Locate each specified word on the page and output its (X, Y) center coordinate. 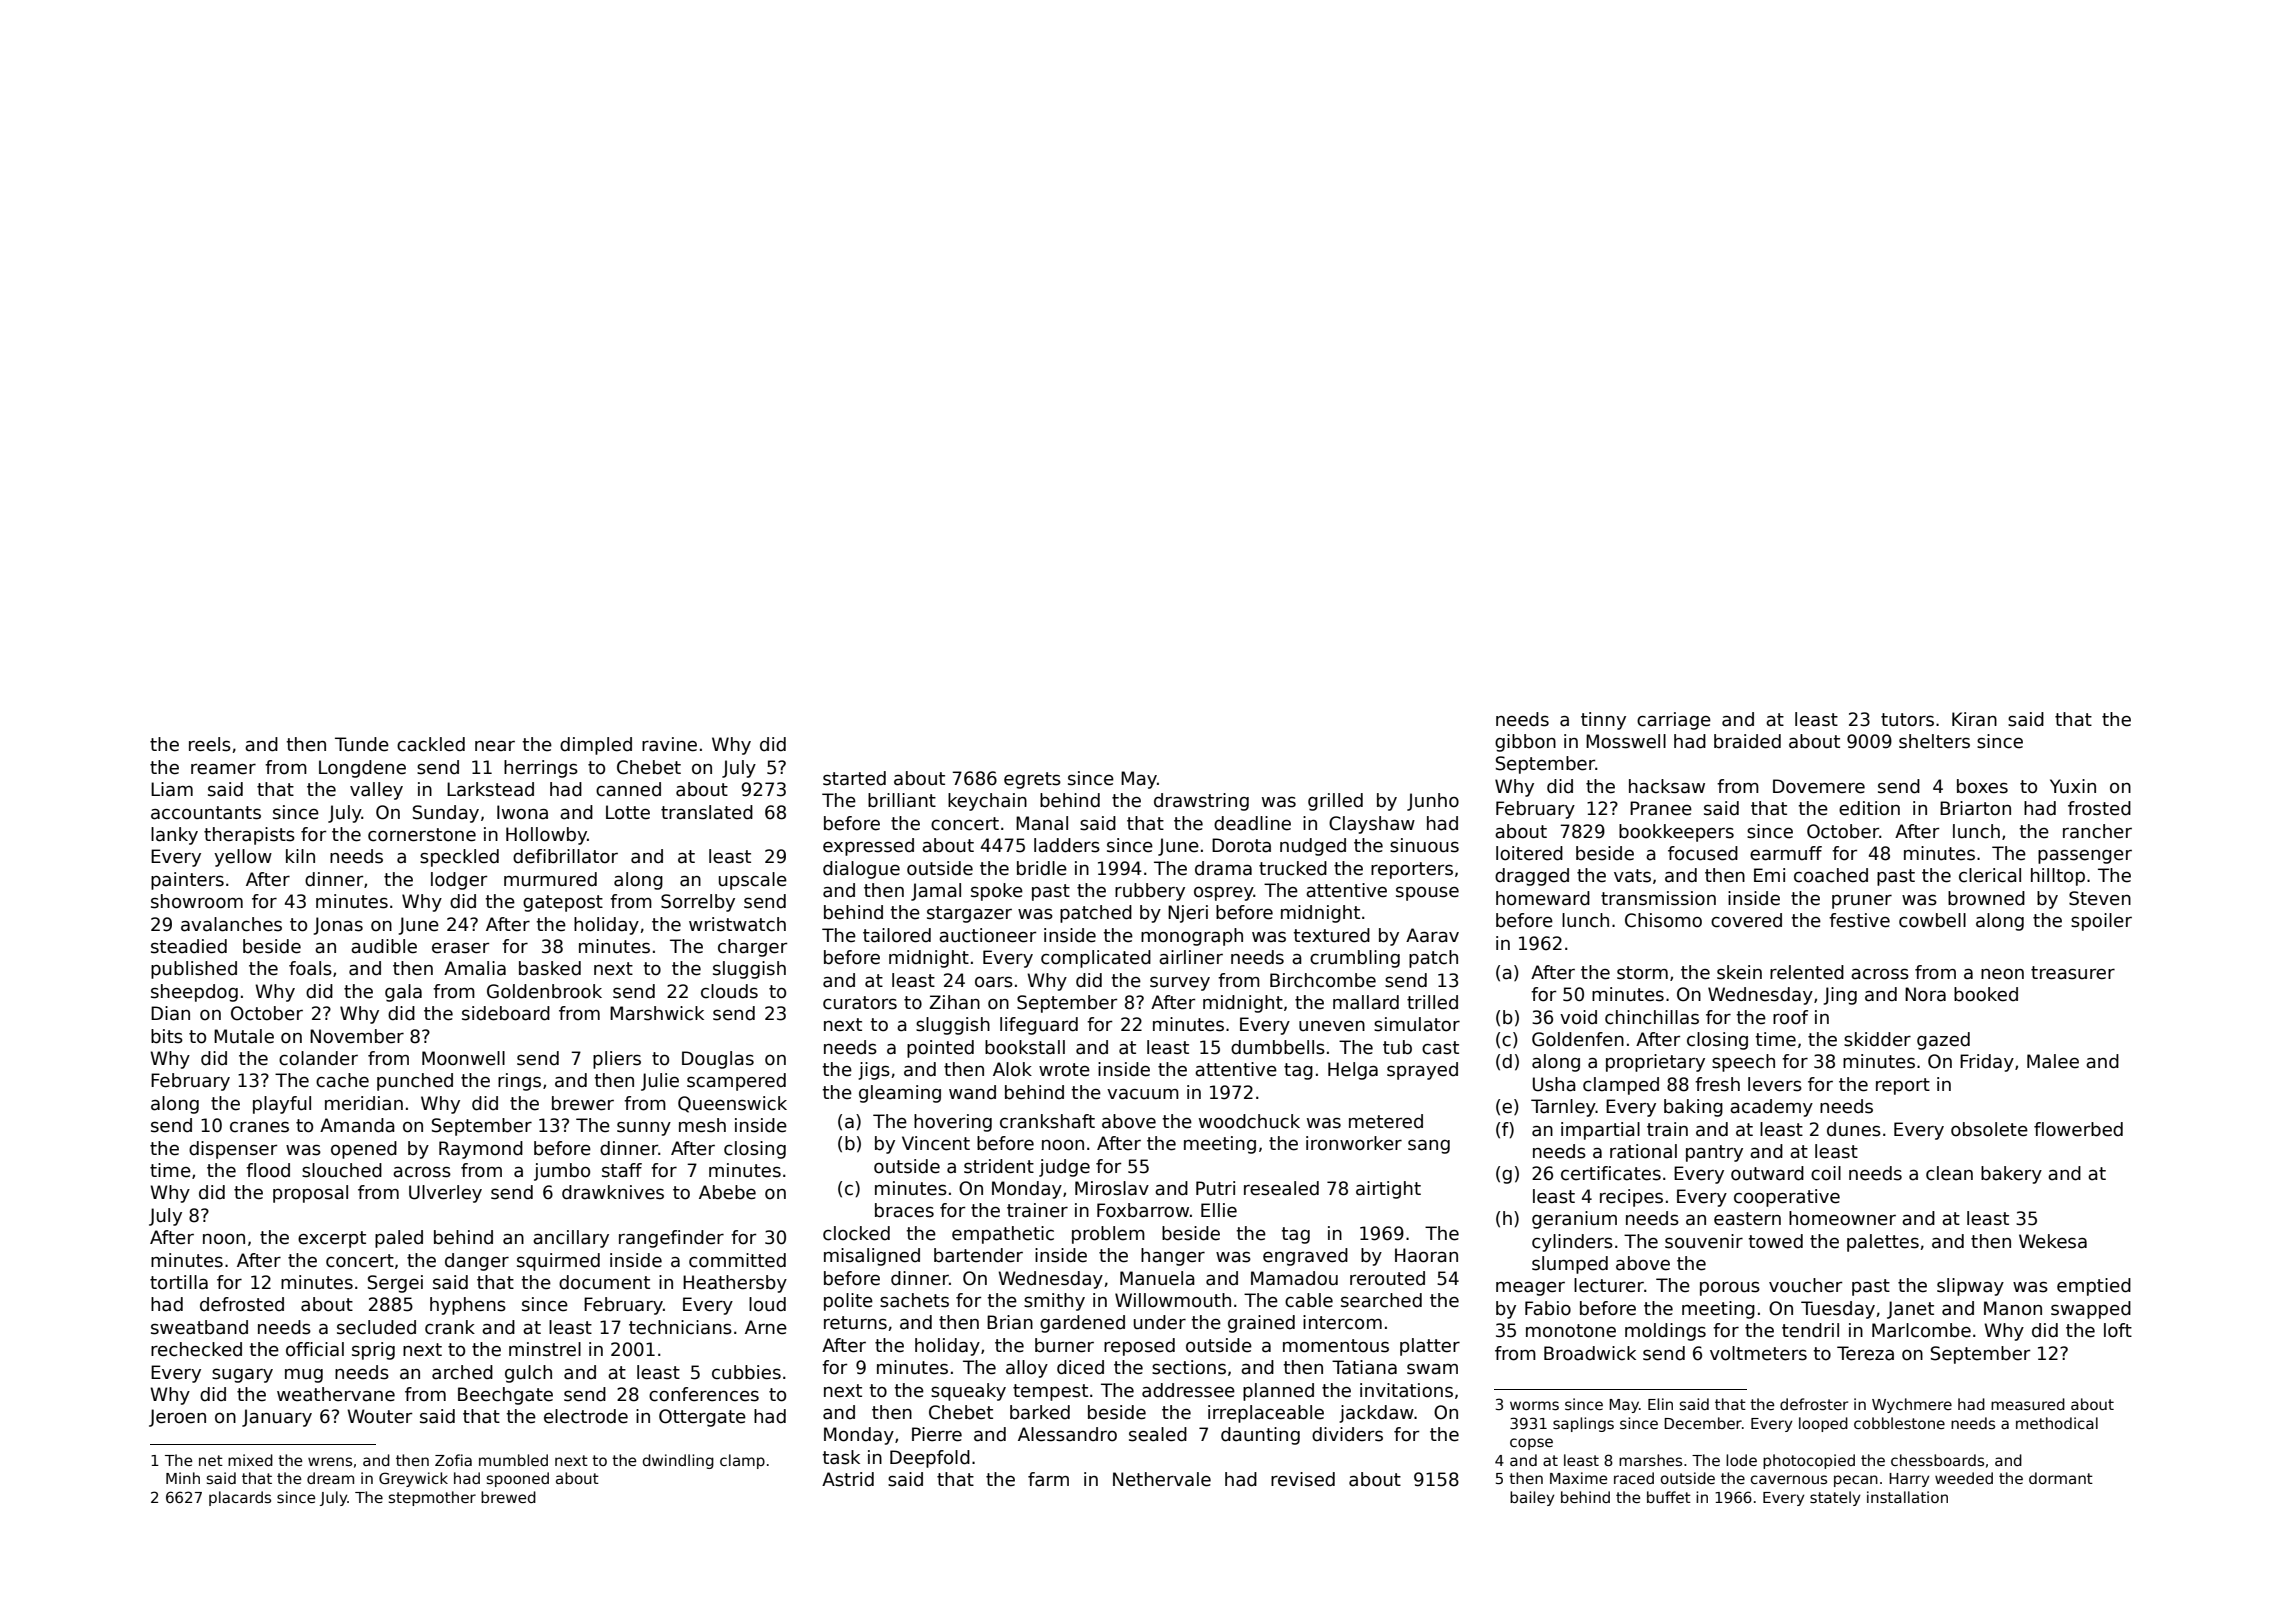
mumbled (513, 1460)
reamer (223, 769)
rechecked (196, 1349)
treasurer (2073, 973)
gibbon (1525, 743)
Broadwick (1590, 1353)
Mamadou (1294, 1278)
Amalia (475, 968)
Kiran (1974, 719)
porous (1730, 1288)
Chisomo (1663, 920)
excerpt (332, 1239)
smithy (1054, 1302)
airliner (1191, 957)
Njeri (1188, 914)
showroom (197, 901)
